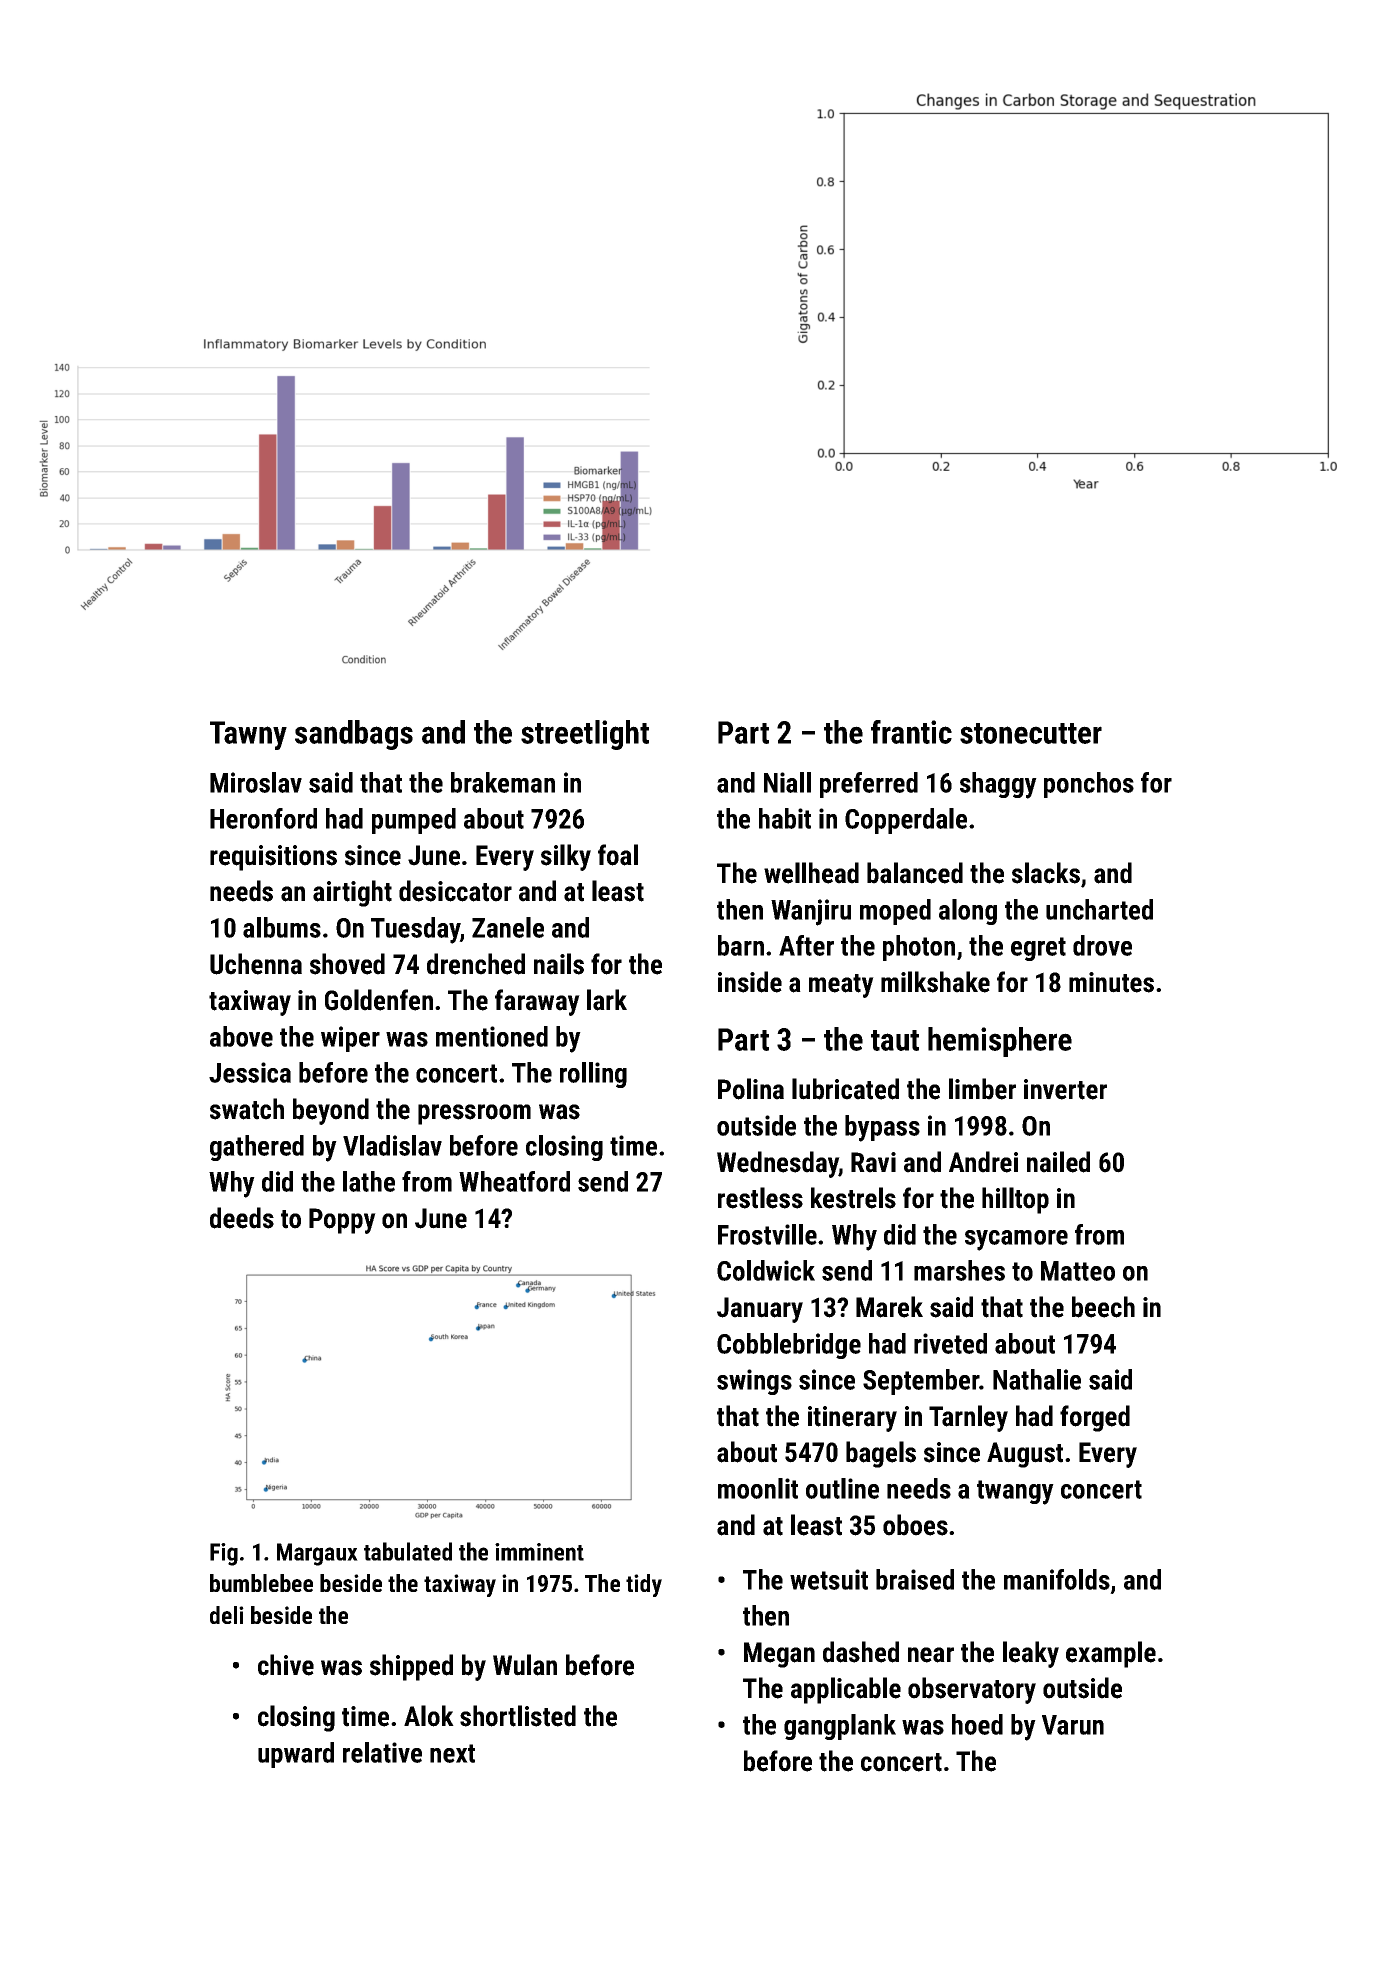 This image has width=1386, height=1969. What do you see at coordinates (593, 1075) in the image?
I see `rolling` at bounding box center [593, 1075].
